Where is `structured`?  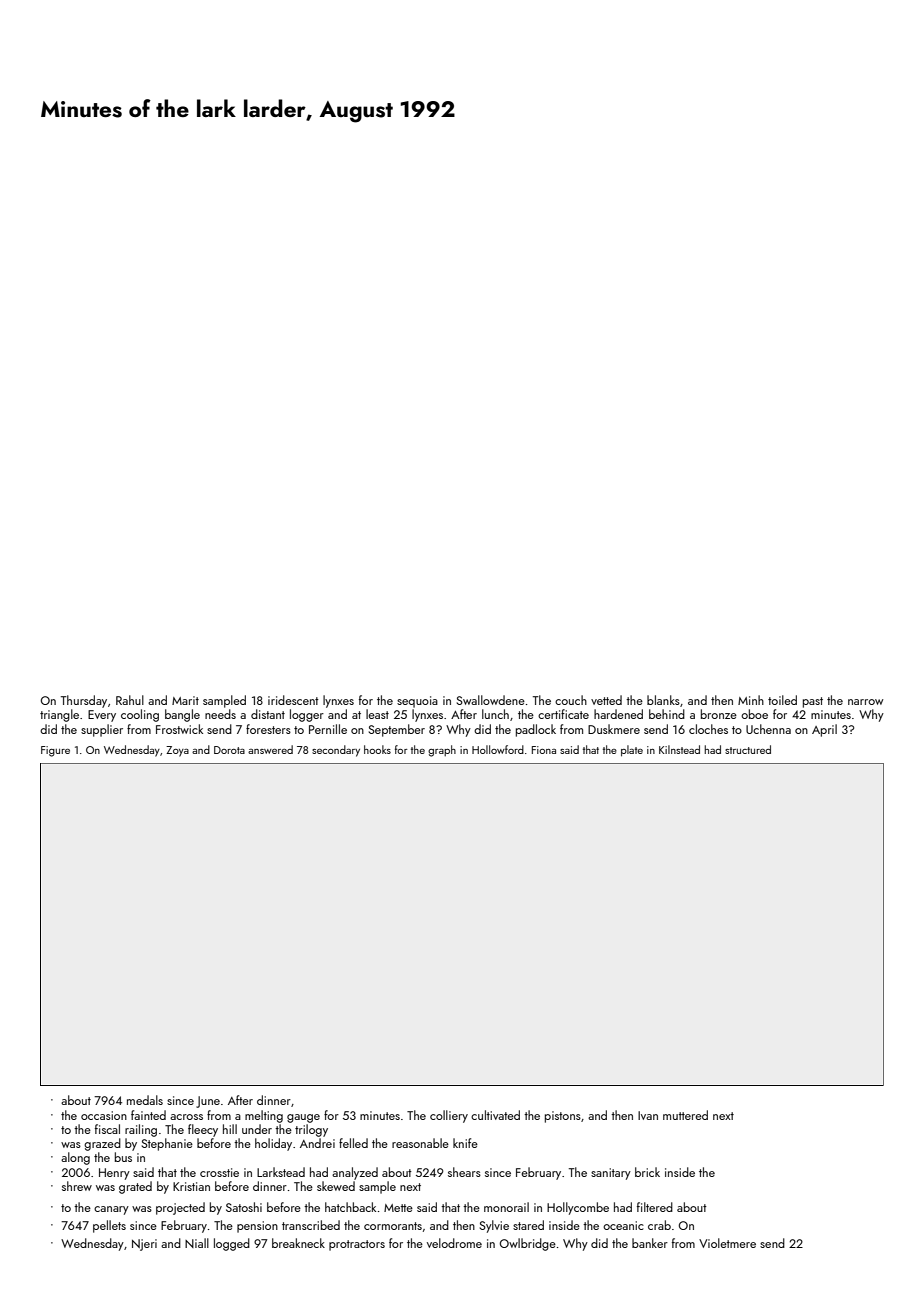
structured is located at coordinates (748, 749).
